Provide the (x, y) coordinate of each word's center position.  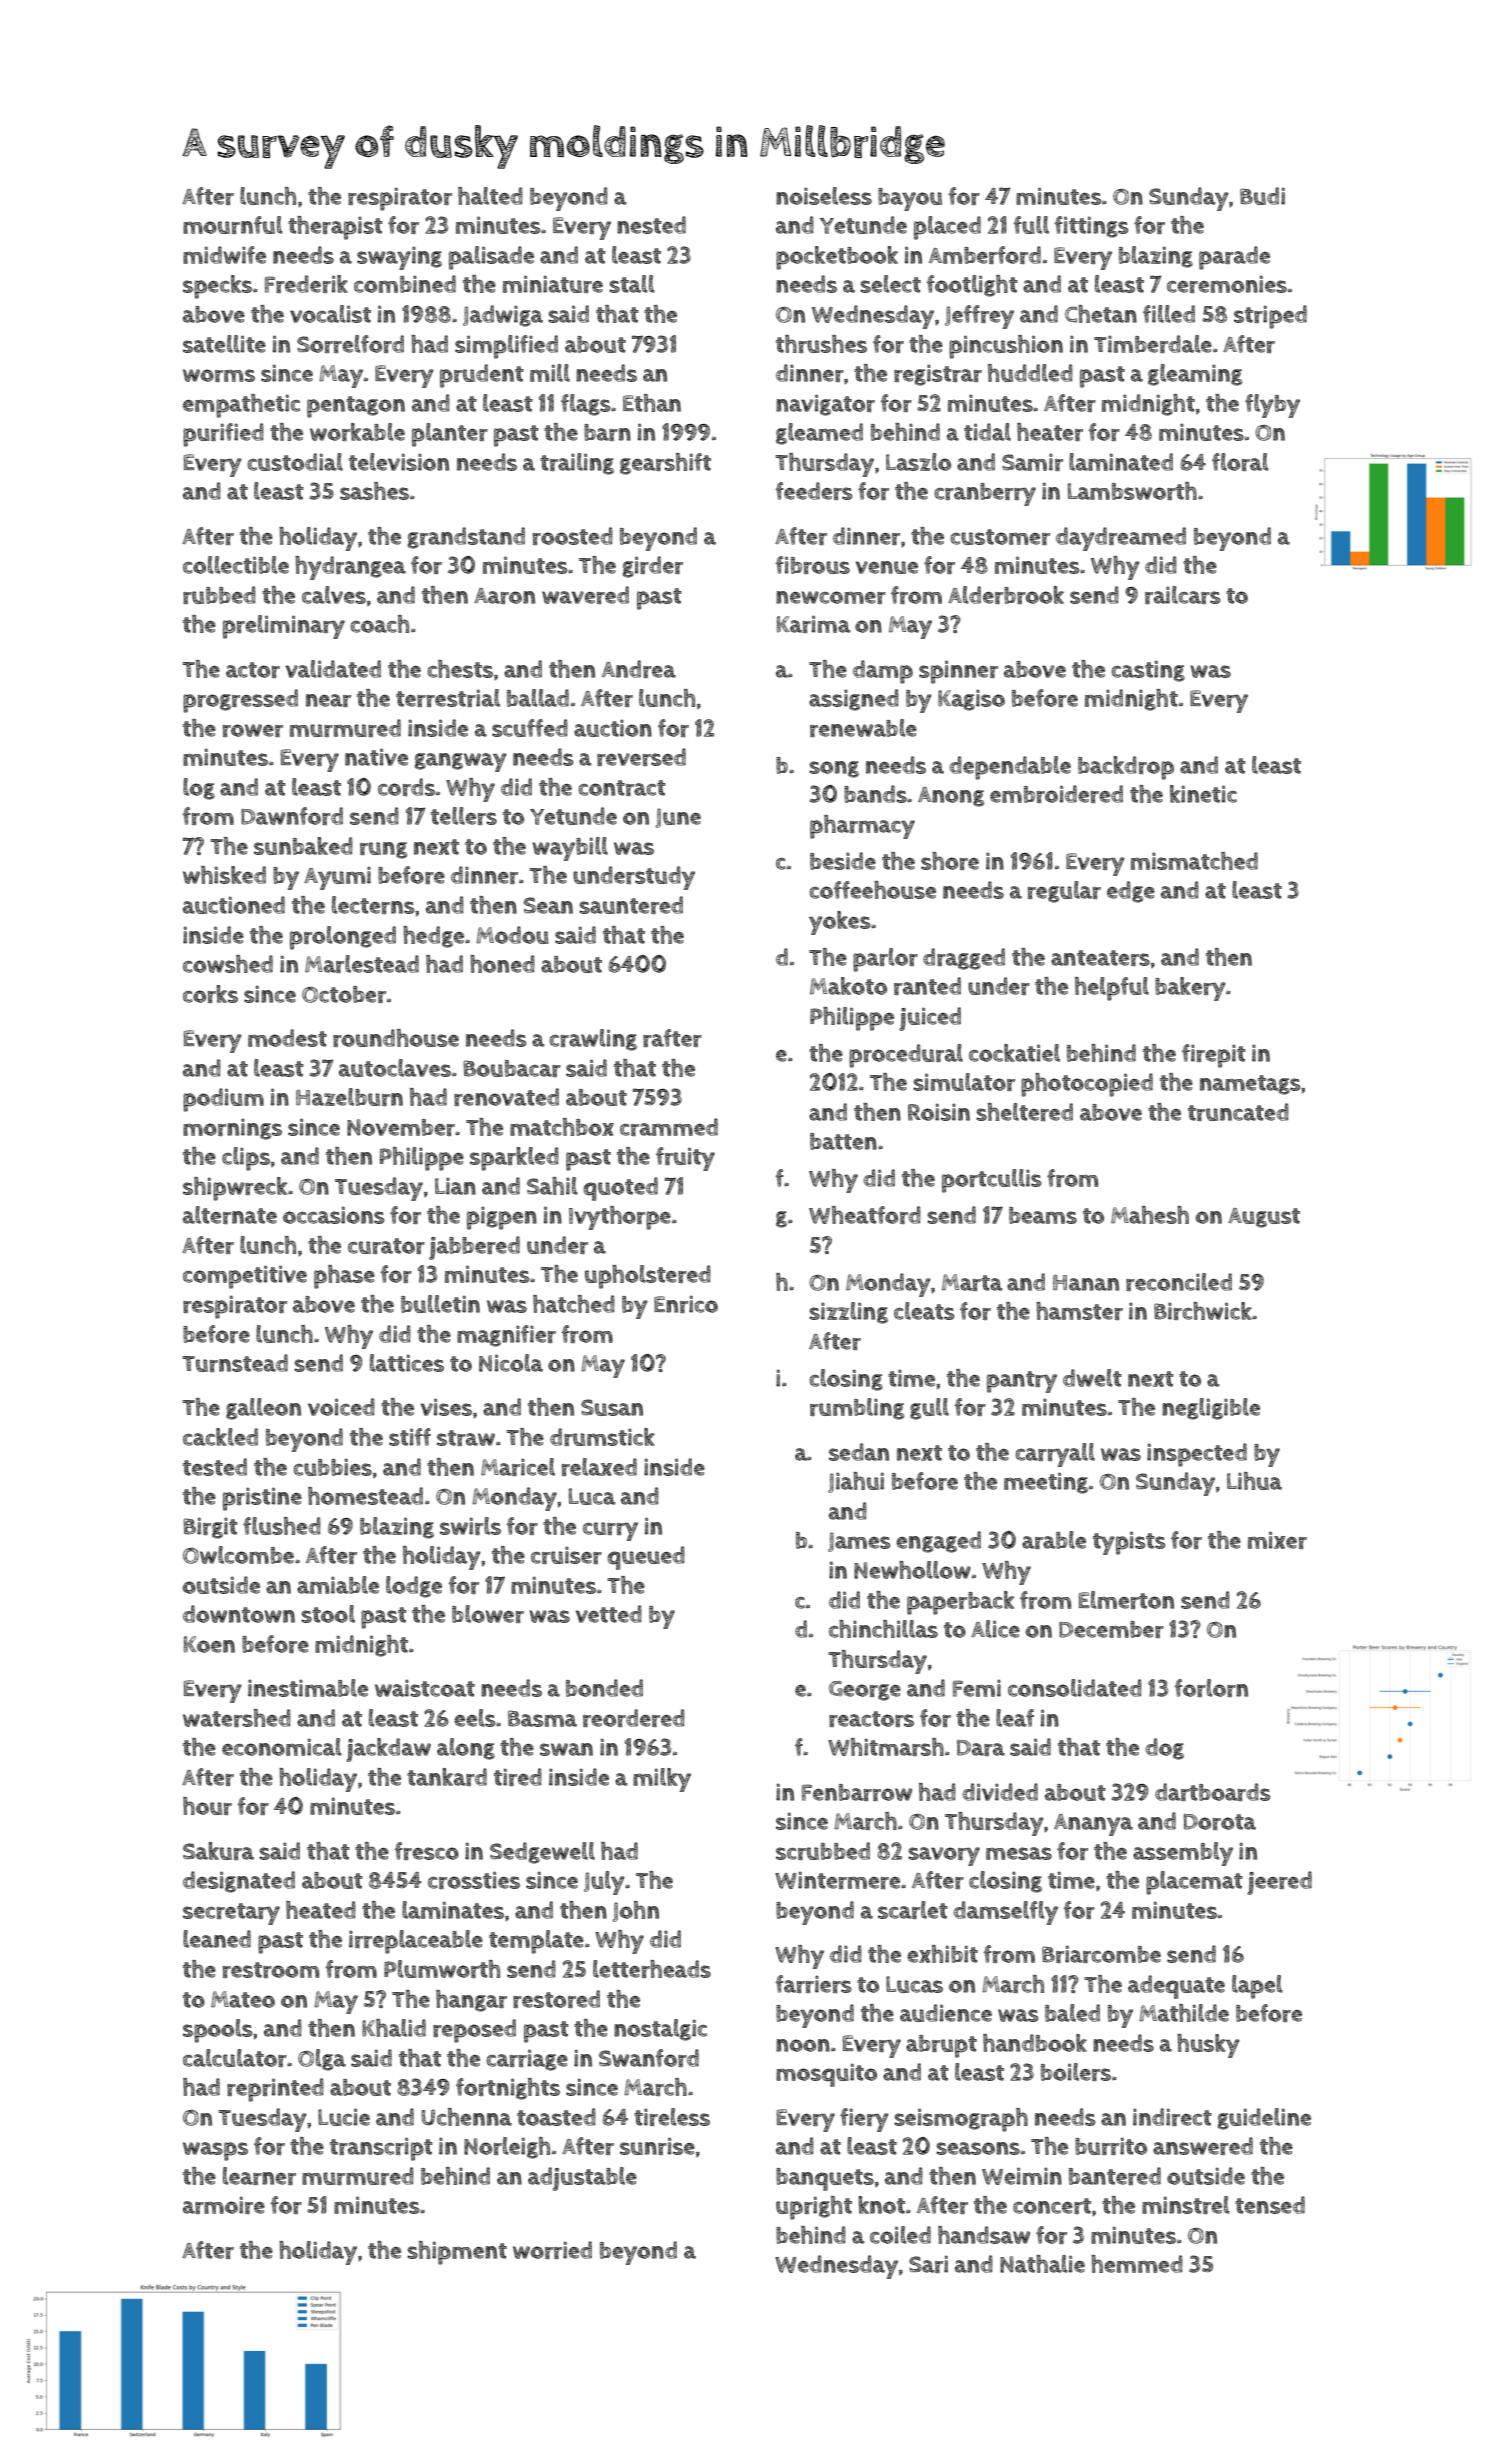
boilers (1076, 2072)
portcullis (992, 1181)
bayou (910, 199)
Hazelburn (349, 1097)
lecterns (373, 905)
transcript (381, 2149)
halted (490, 196)
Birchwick (1203, 1311)
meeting (1046, 1483)
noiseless (824, 196)
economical (282, 1747)
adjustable (582, 2179)
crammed (669, 1127)
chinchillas (883, 1629)
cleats (924, 1311)
